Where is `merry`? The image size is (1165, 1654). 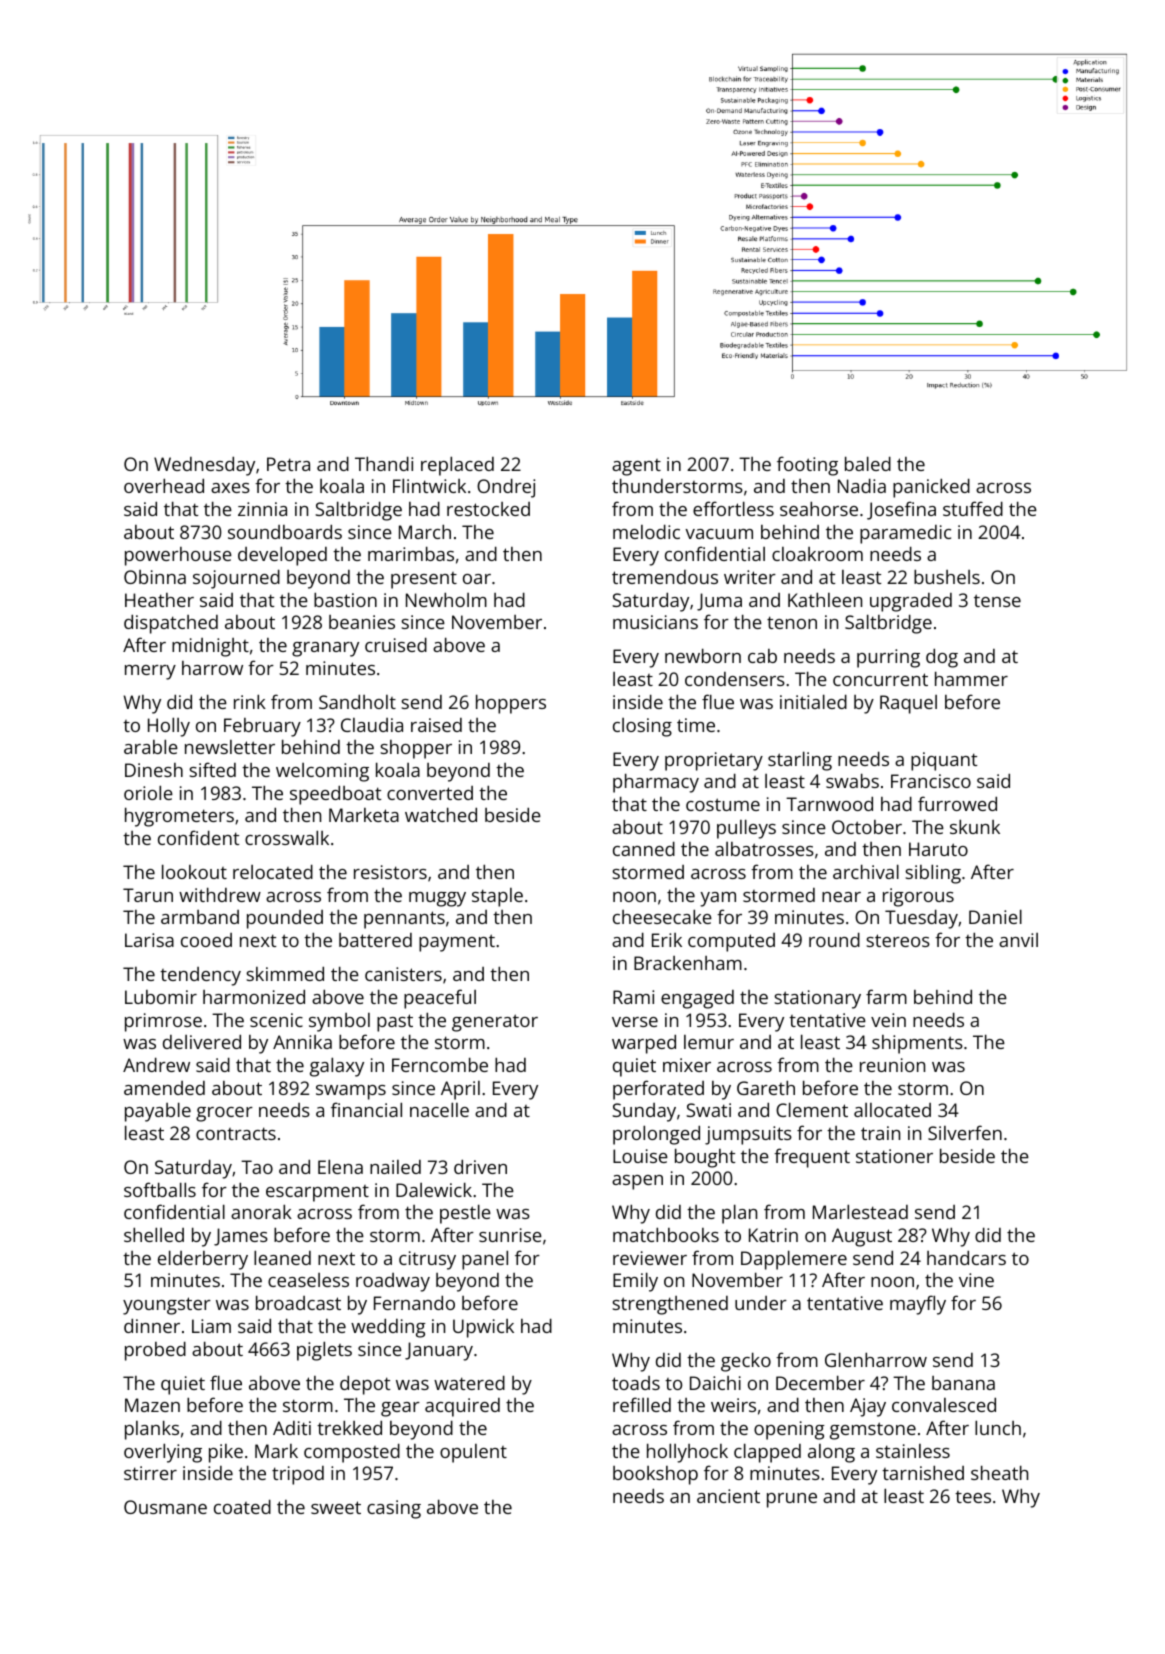
merry is located at coordinates (150, 672).
